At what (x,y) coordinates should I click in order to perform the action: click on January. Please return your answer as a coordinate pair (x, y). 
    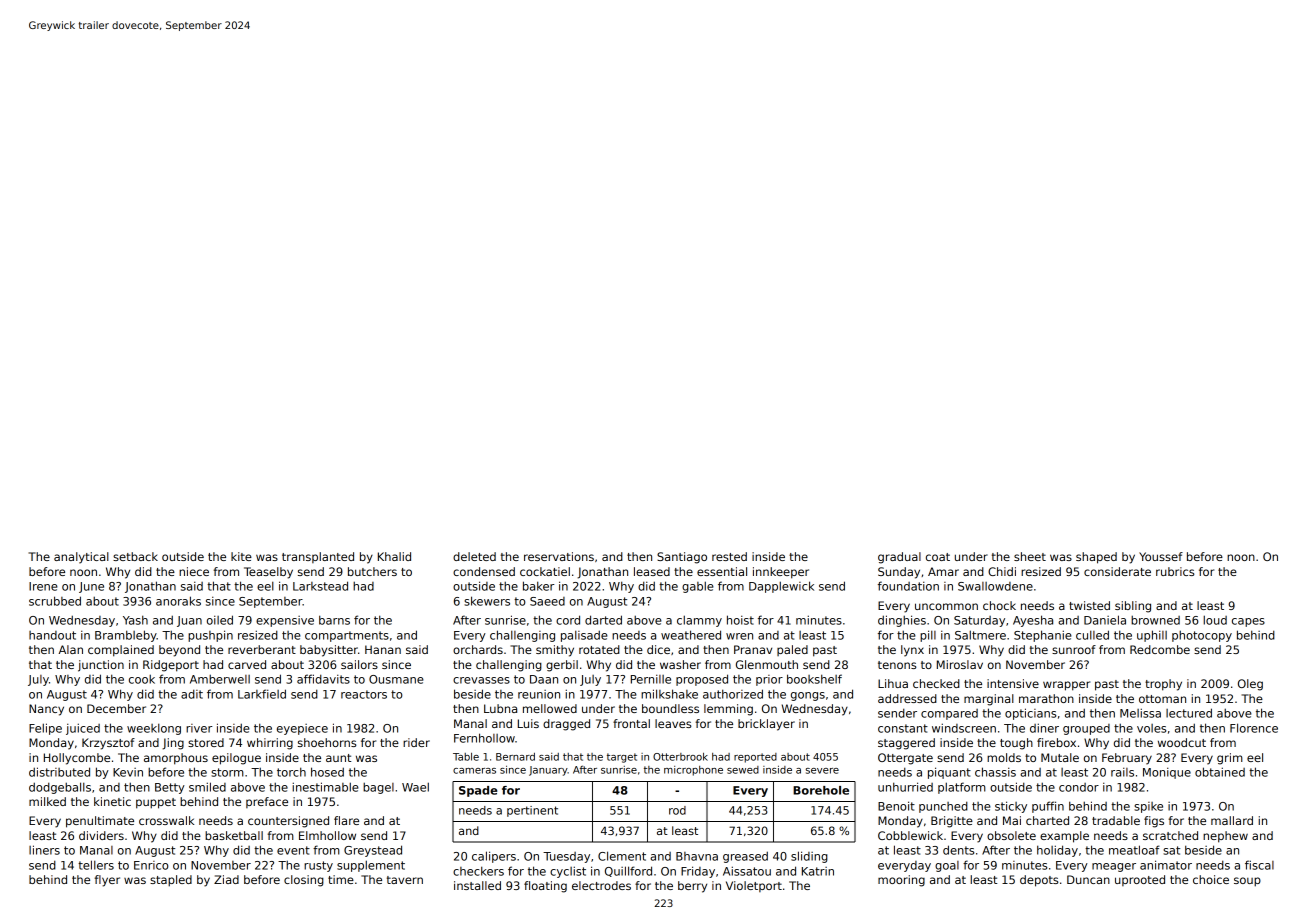
    Looking at the image, I should click on (548, 771).
